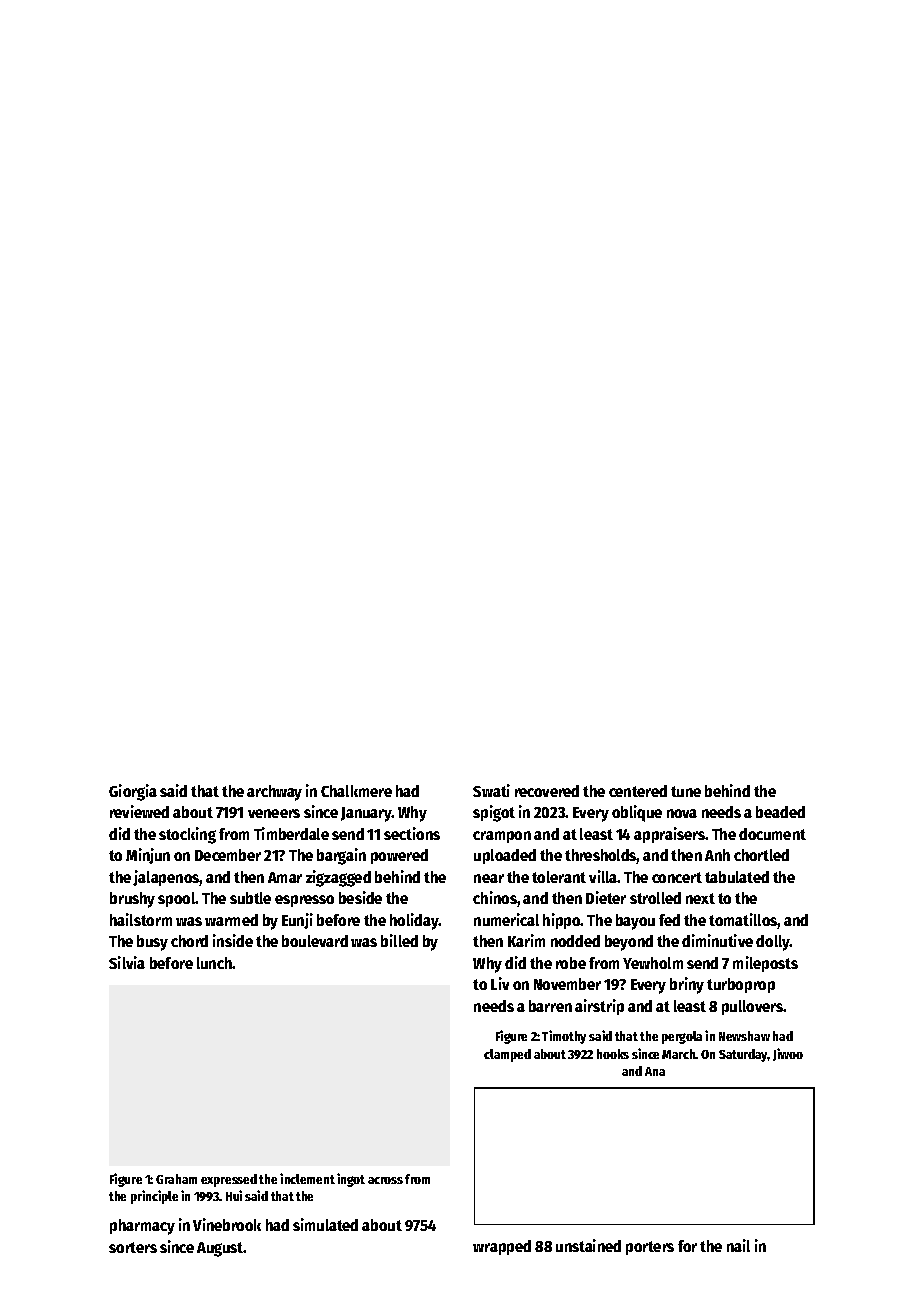 This screenshot has width=924, height=1308. I want to click on zigzagged, so click(338, 878).
